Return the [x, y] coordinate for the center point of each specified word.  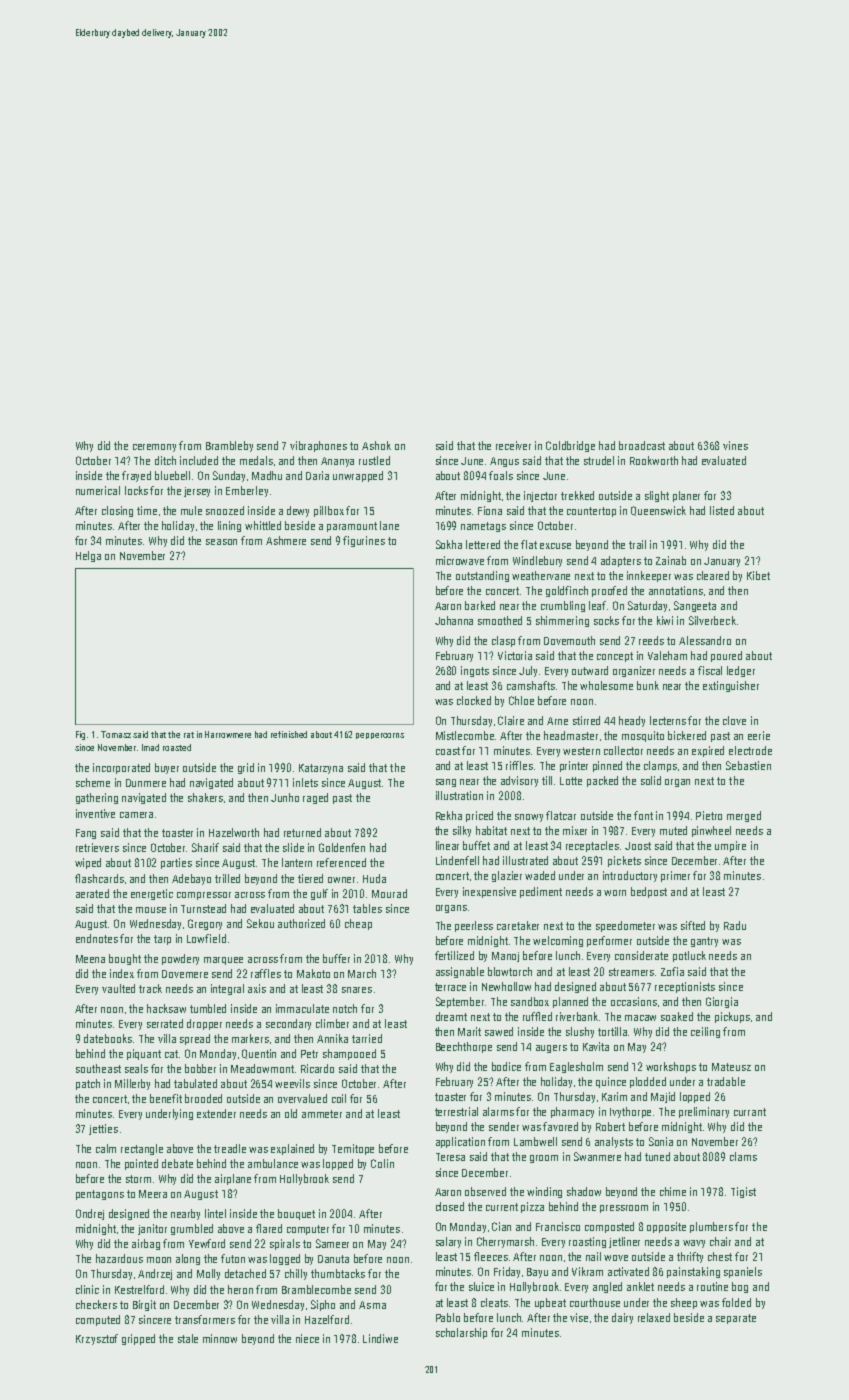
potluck [689, 956]
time [147, 510]
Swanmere [597, 1156]
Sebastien [748, 765]
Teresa [450, 1157]
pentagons [100, 1195]
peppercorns [380, 736]
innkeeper [649, 576]
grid [246, 768]
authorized [301, 923]
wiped [88, 863]
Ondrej [90, 1214]
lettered [483, 544]
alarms [498, 1111]
